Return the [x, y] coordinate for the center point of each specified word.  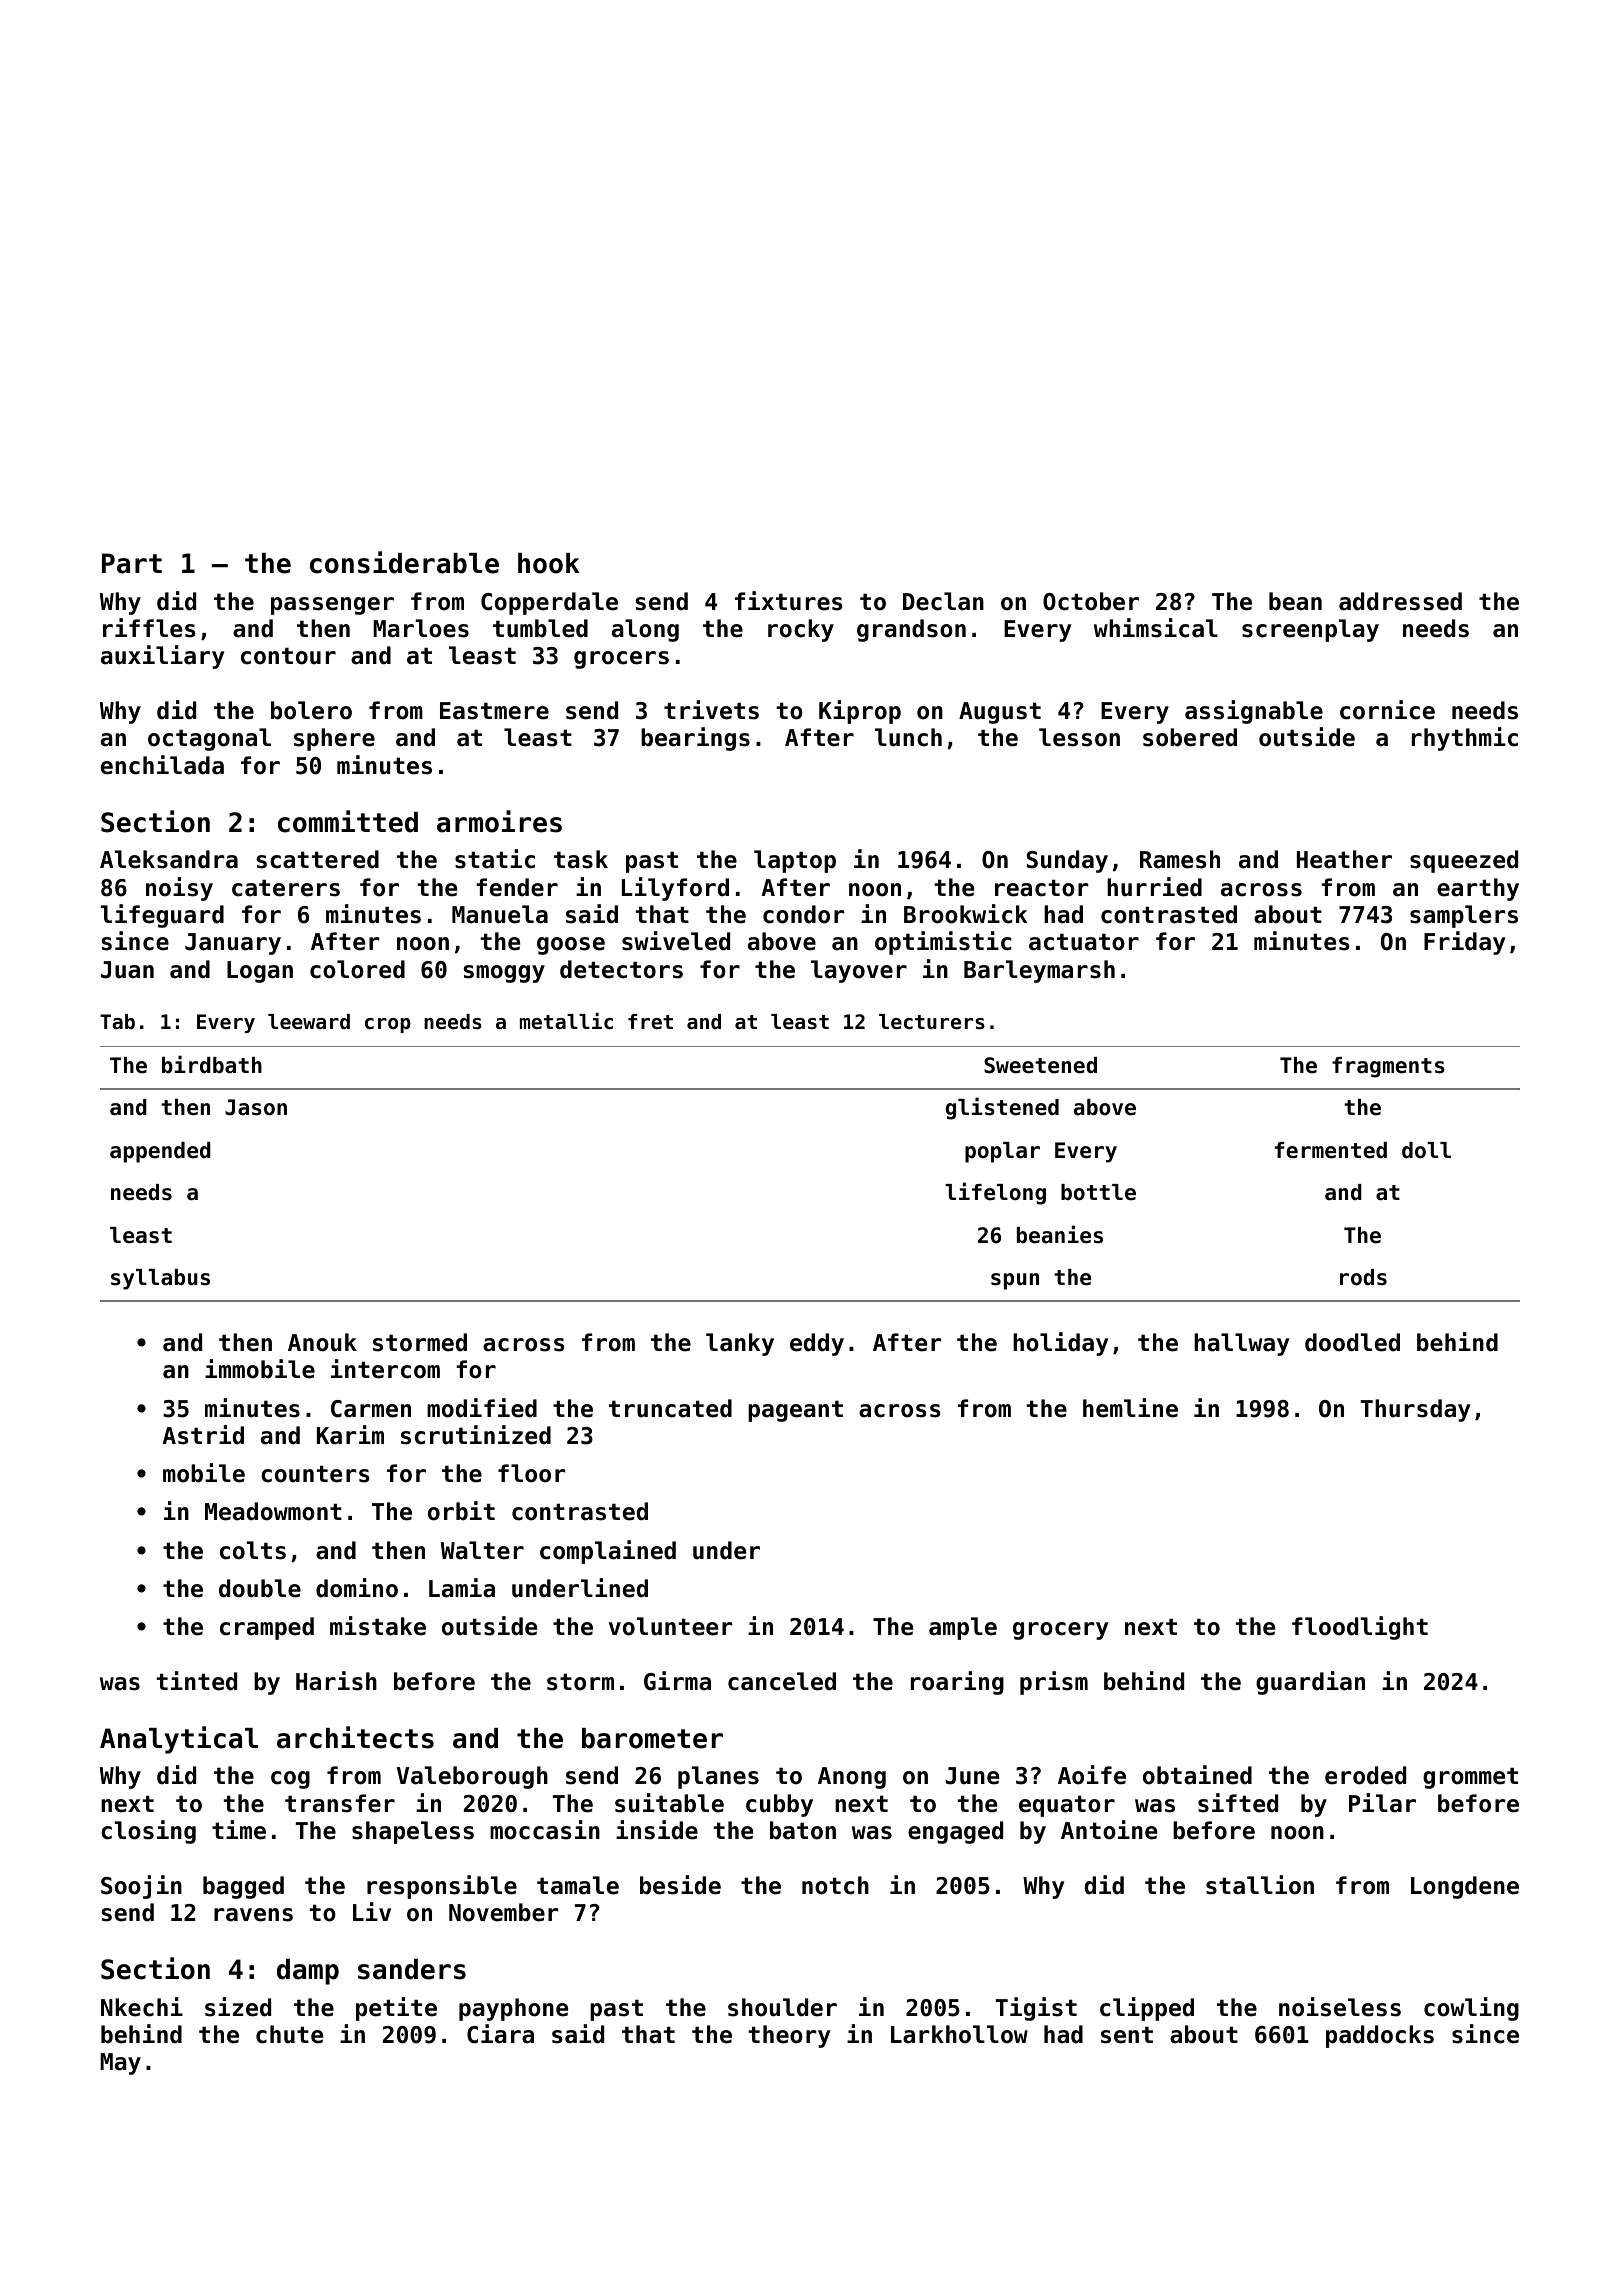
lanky [740, 1344]
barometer [652, 1738]
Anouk [322, 1342]
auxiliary [163, 657]
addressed [1400, 601]
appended [160, 1152]
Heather [1344, 859]
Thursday [1416, 1410]
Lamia [462, 1588]
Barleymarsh [1039, 971]
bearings [695, 739]
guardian [1310, 1683]
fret [650, 1022]
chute [289, 2034]
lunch [908, 737]
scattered [317, 859]
